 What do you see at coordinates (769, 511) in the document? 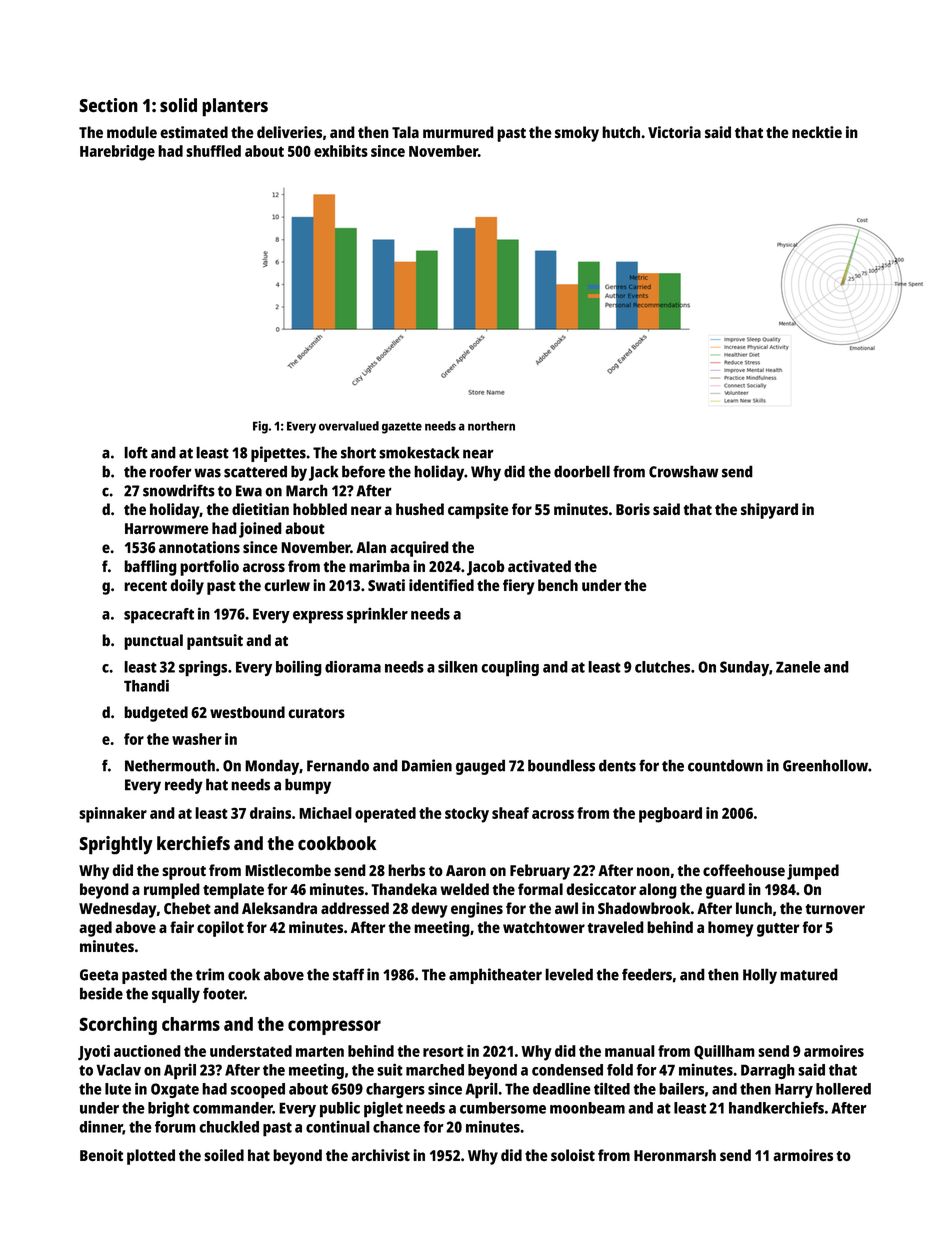
I see `shipyard` at bounding box center [769, 511].
